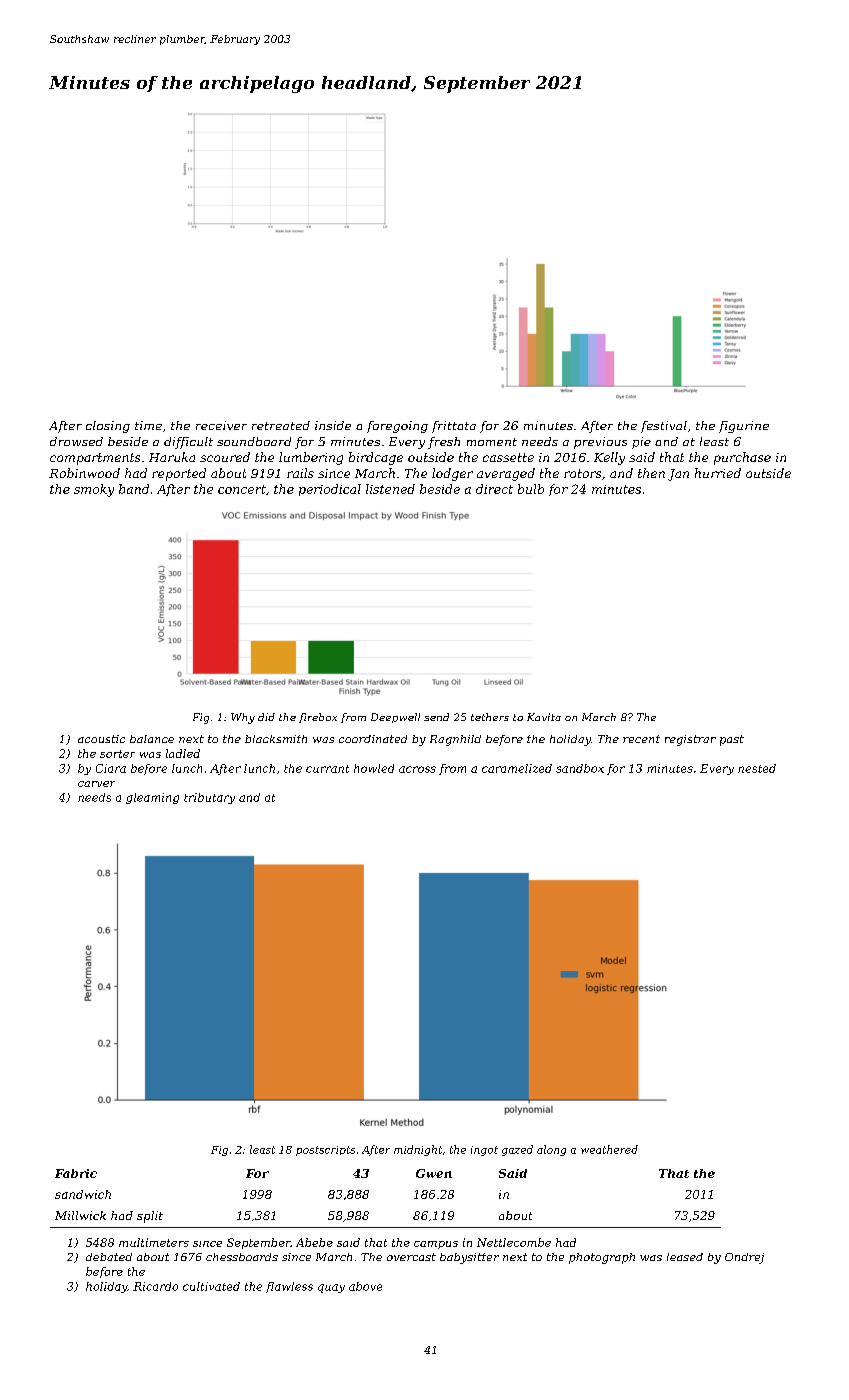 The image size is (849, 1400). I want to click on currant, so click(327, 769).
